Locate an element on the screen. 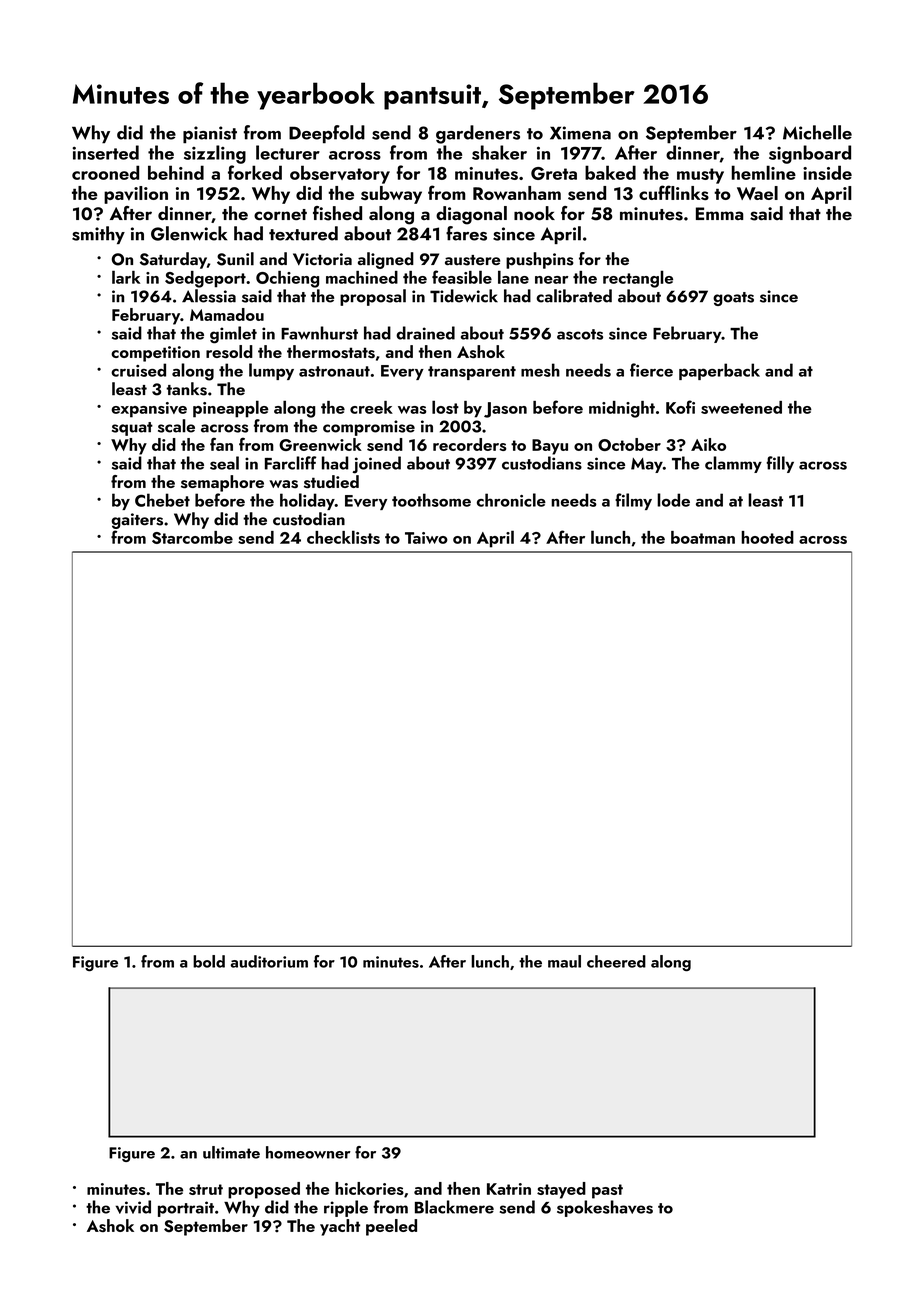 This screenshot has height=1308, width=924. Taiwo is located at coordinates (426, 538).
